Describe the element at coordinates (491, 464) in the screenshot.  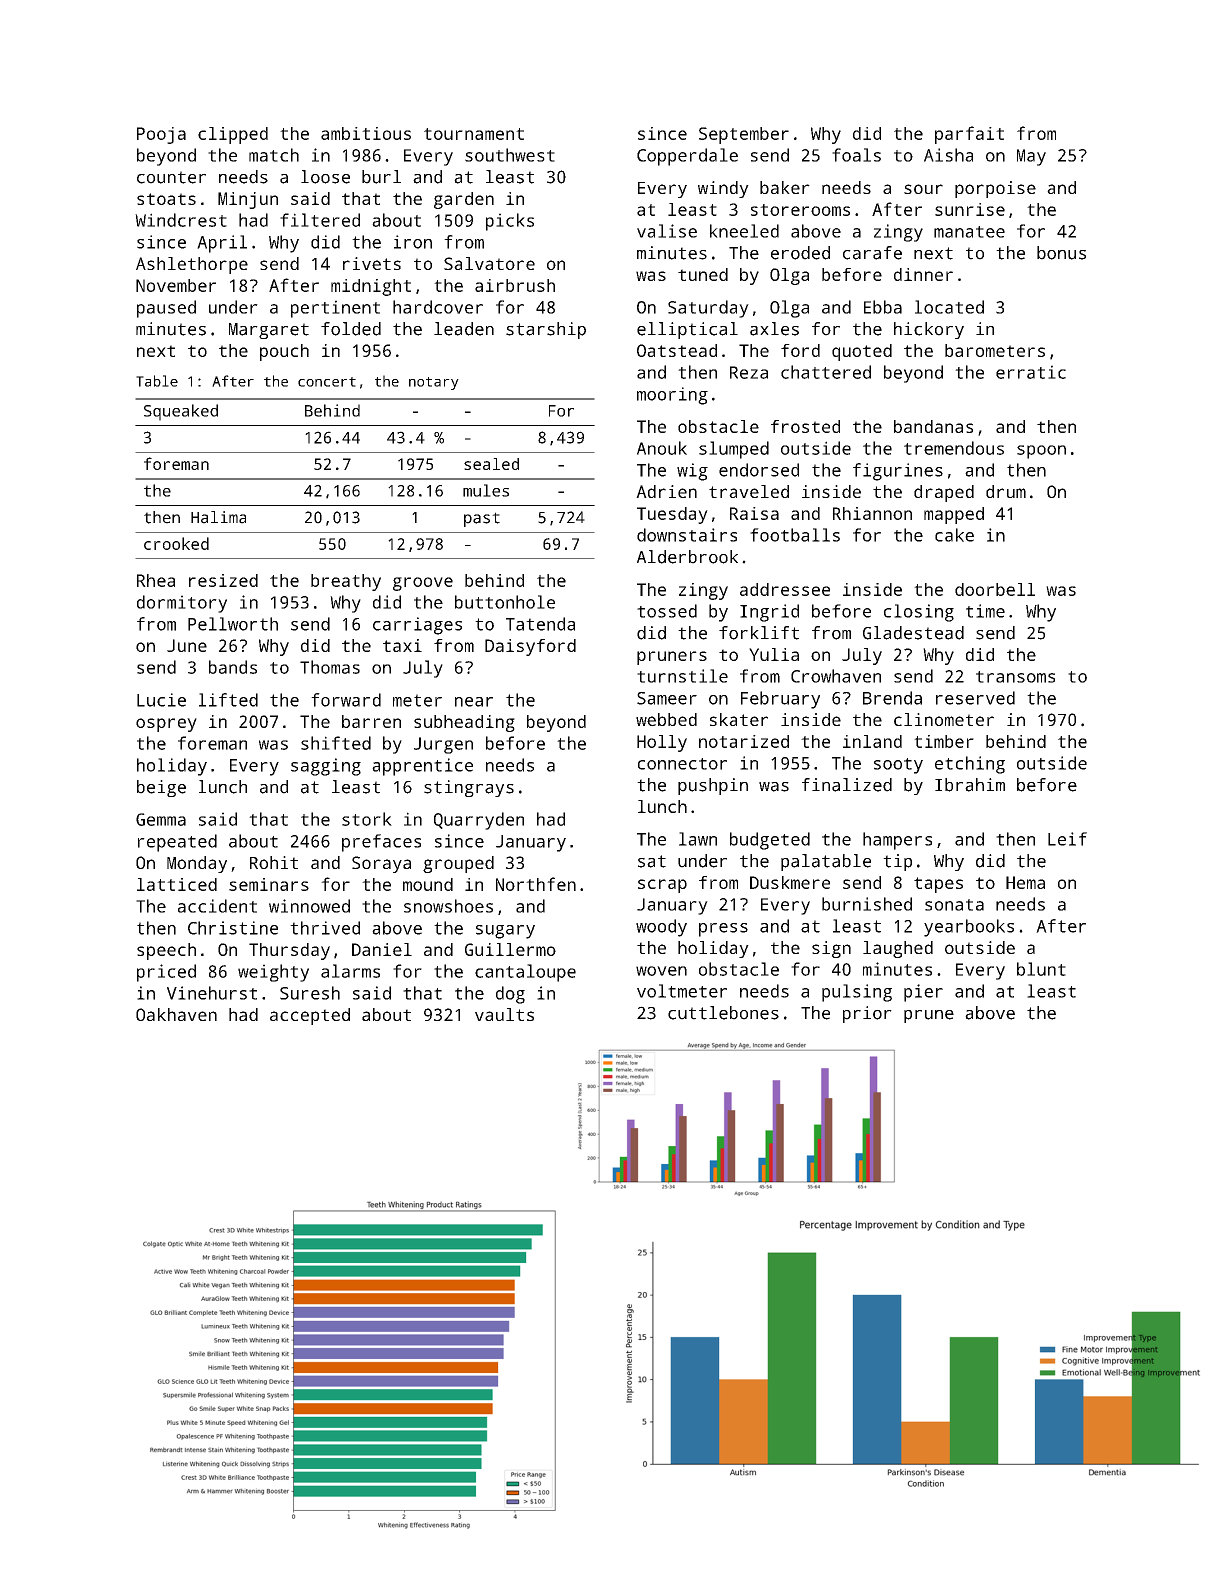
I see `sealed` at that location.
